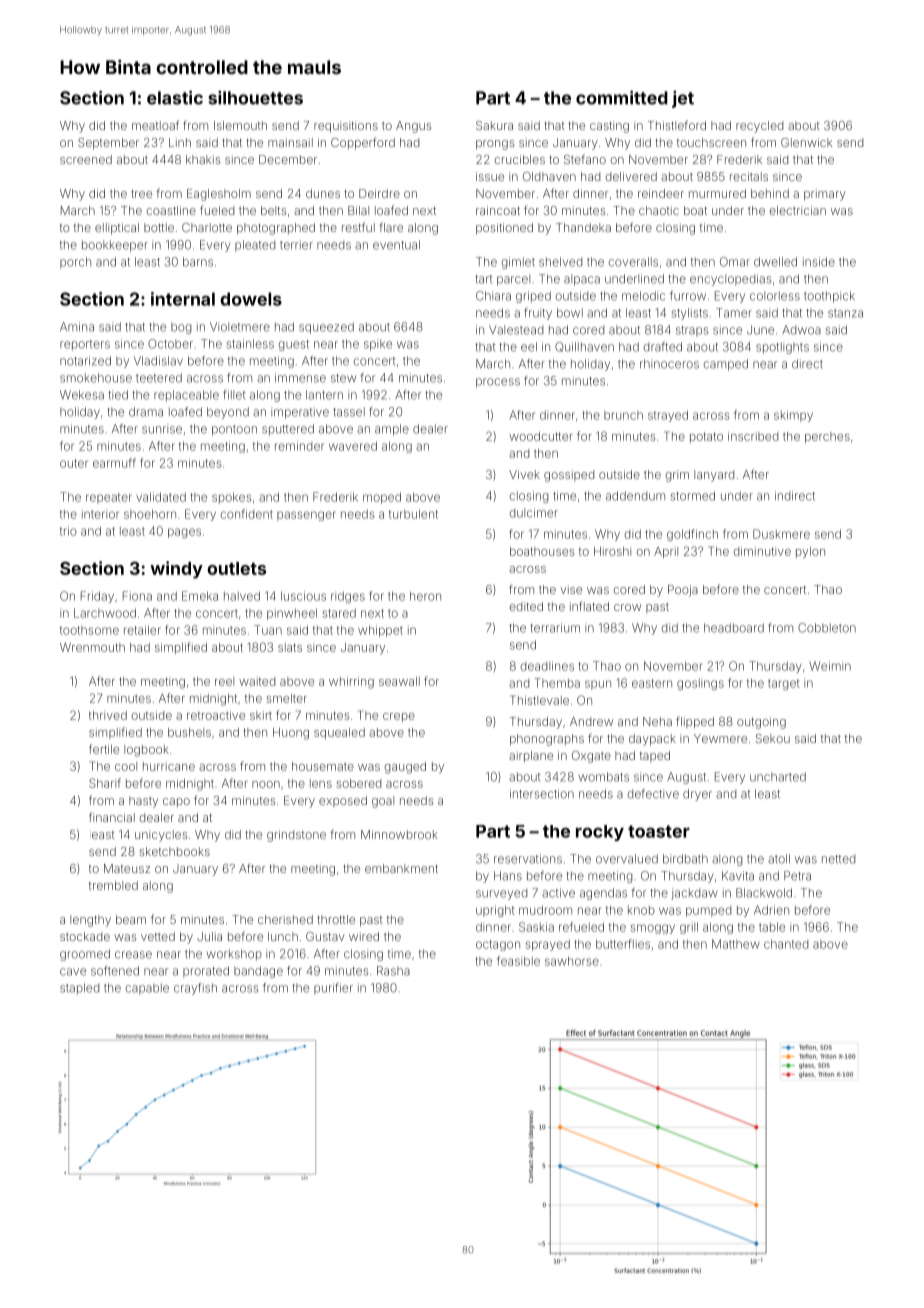  I want to click on octagon, so click(498, 945).
